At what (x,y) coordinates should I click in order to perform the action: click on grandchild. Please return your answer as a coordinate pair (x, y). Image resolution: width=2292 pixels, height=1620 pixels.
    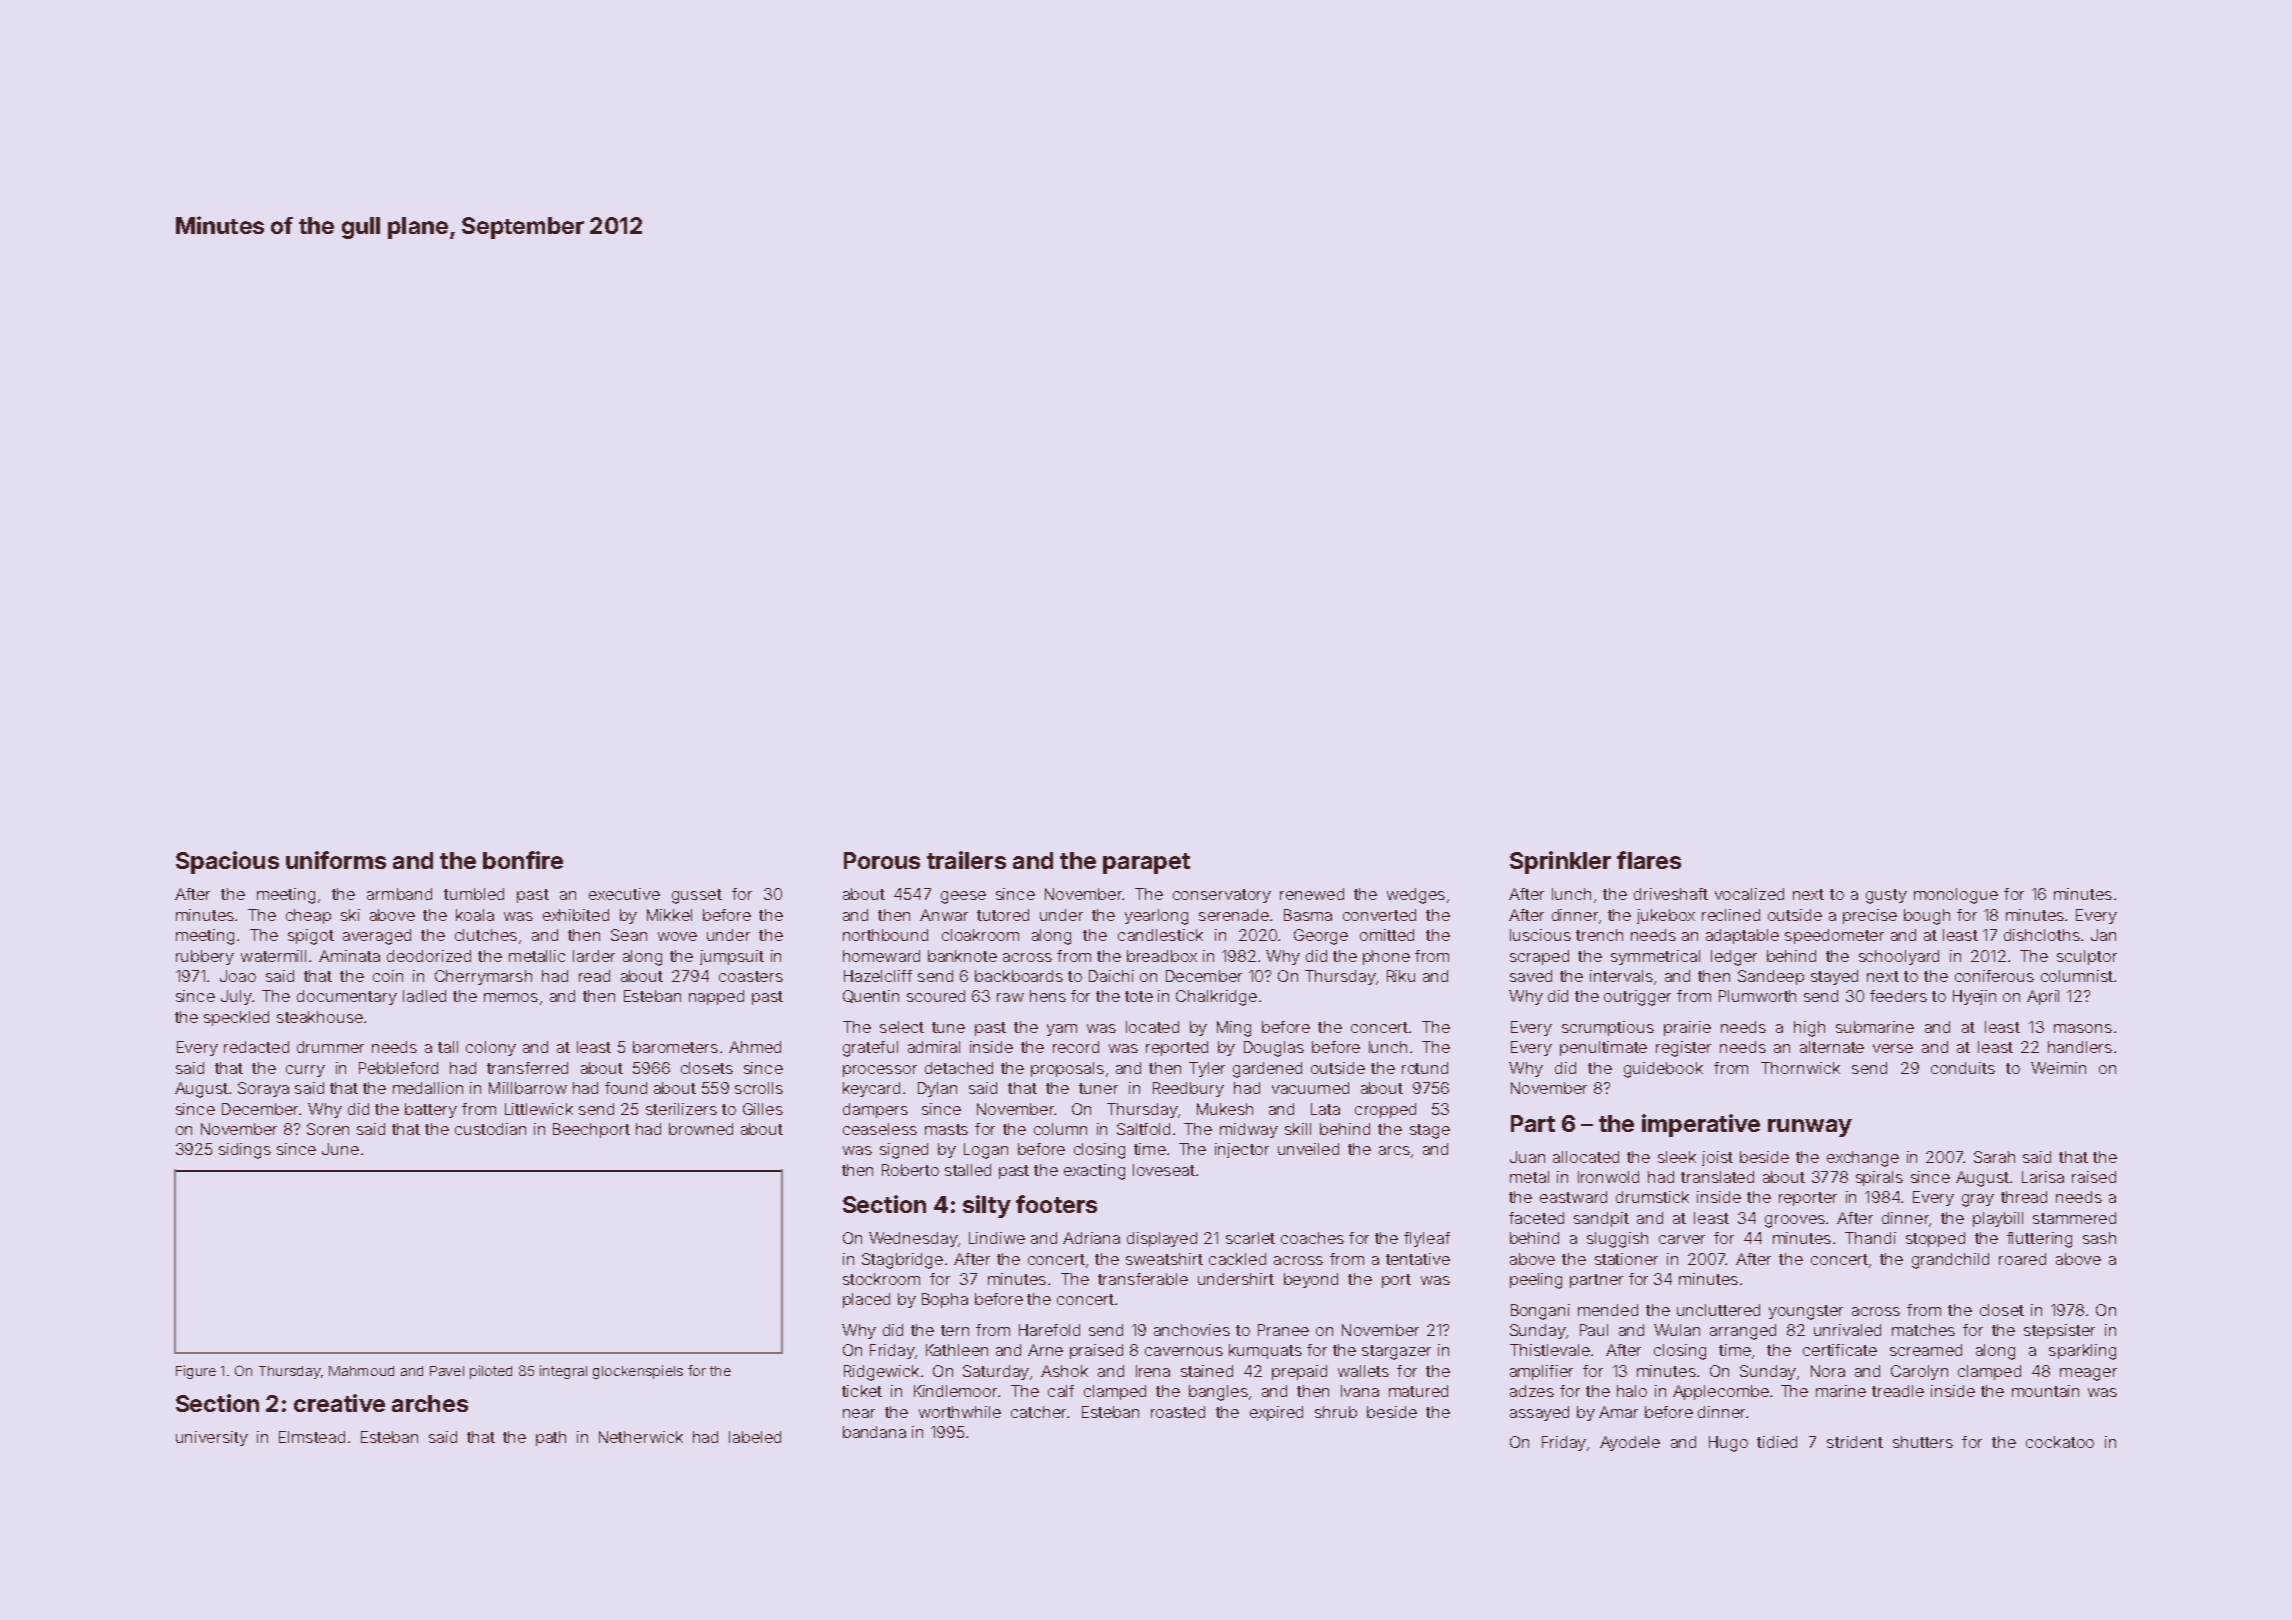
    Looking at the image, I should click on (1950, 1261).
